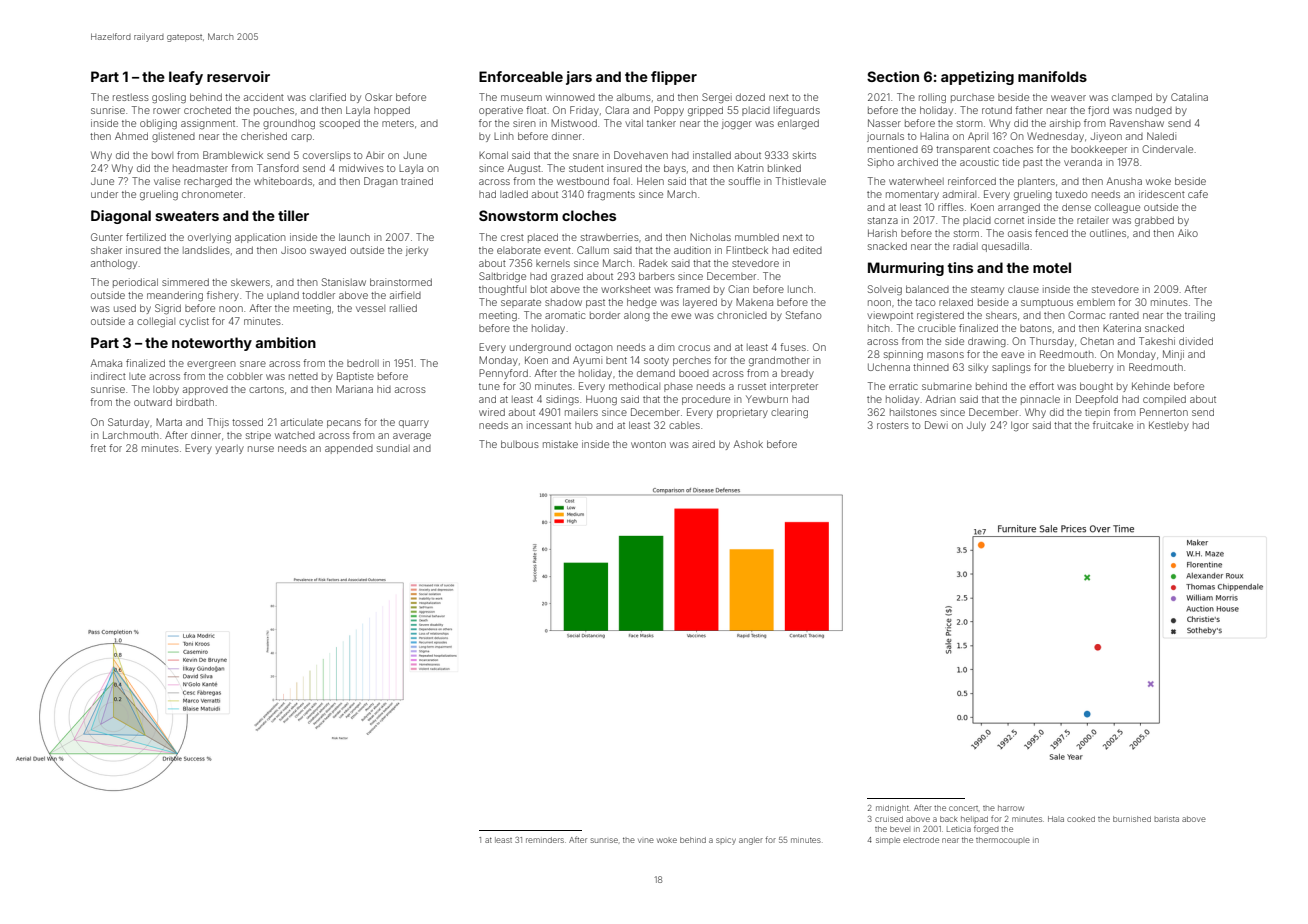 This screenshot has width=1308, height=924. I want to click on Enforceable, so click(521, 76).
